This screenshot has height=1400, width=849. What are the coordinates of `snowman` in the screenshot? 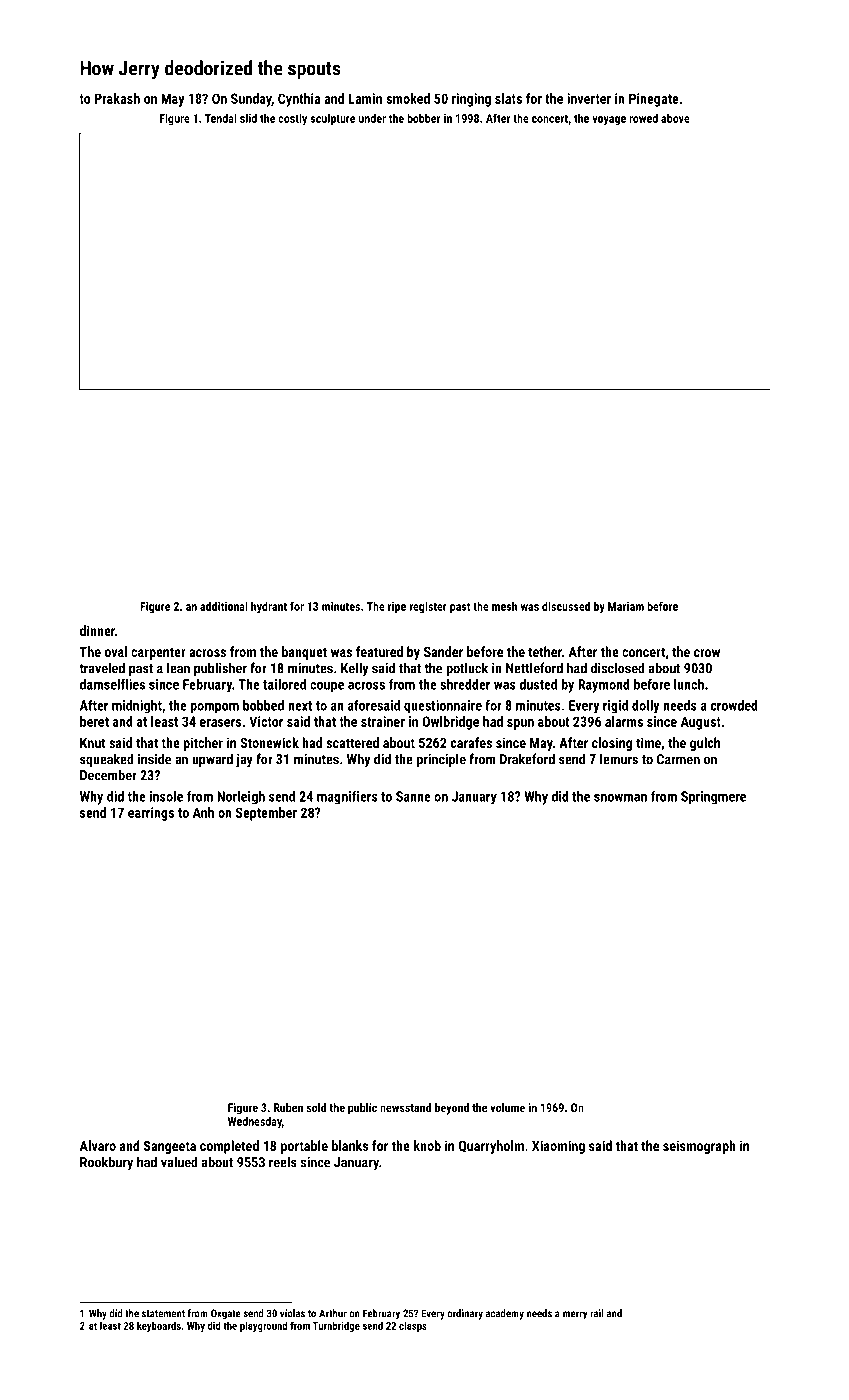 It's located at (620, 798).
